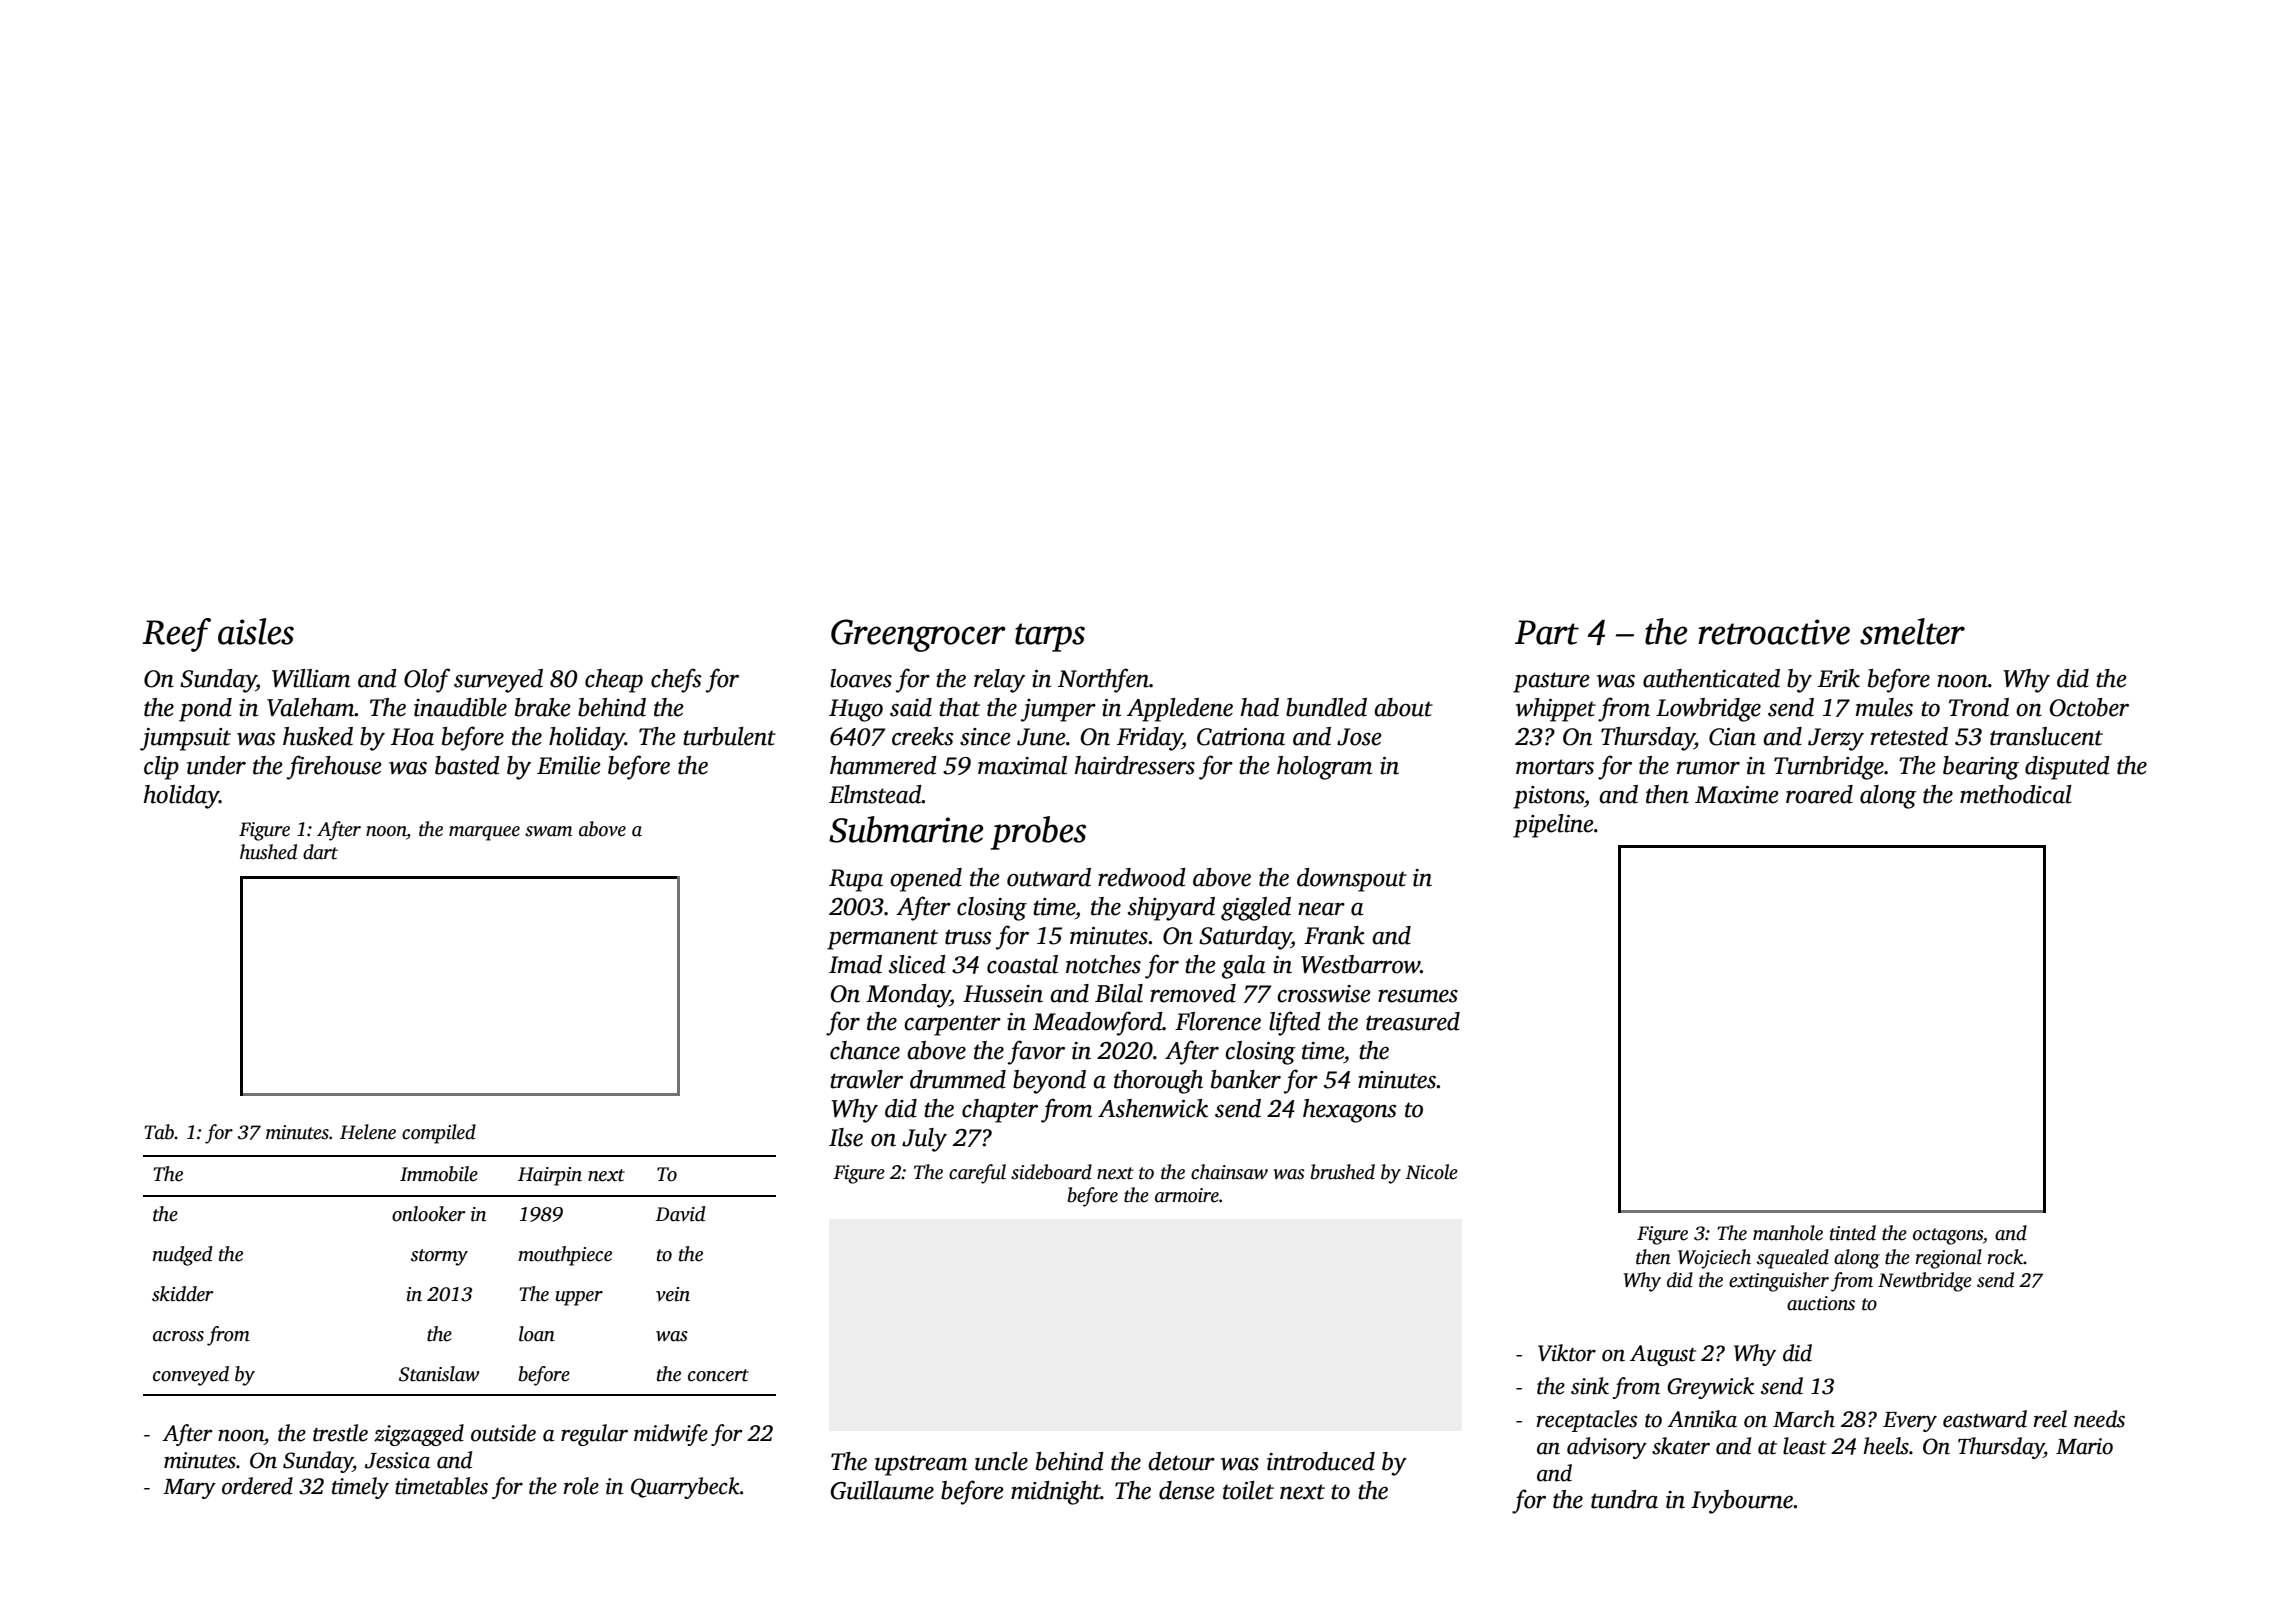 This screenshot has width=2292, height=1620. I want to click on Emilie, so click(569, 765).
